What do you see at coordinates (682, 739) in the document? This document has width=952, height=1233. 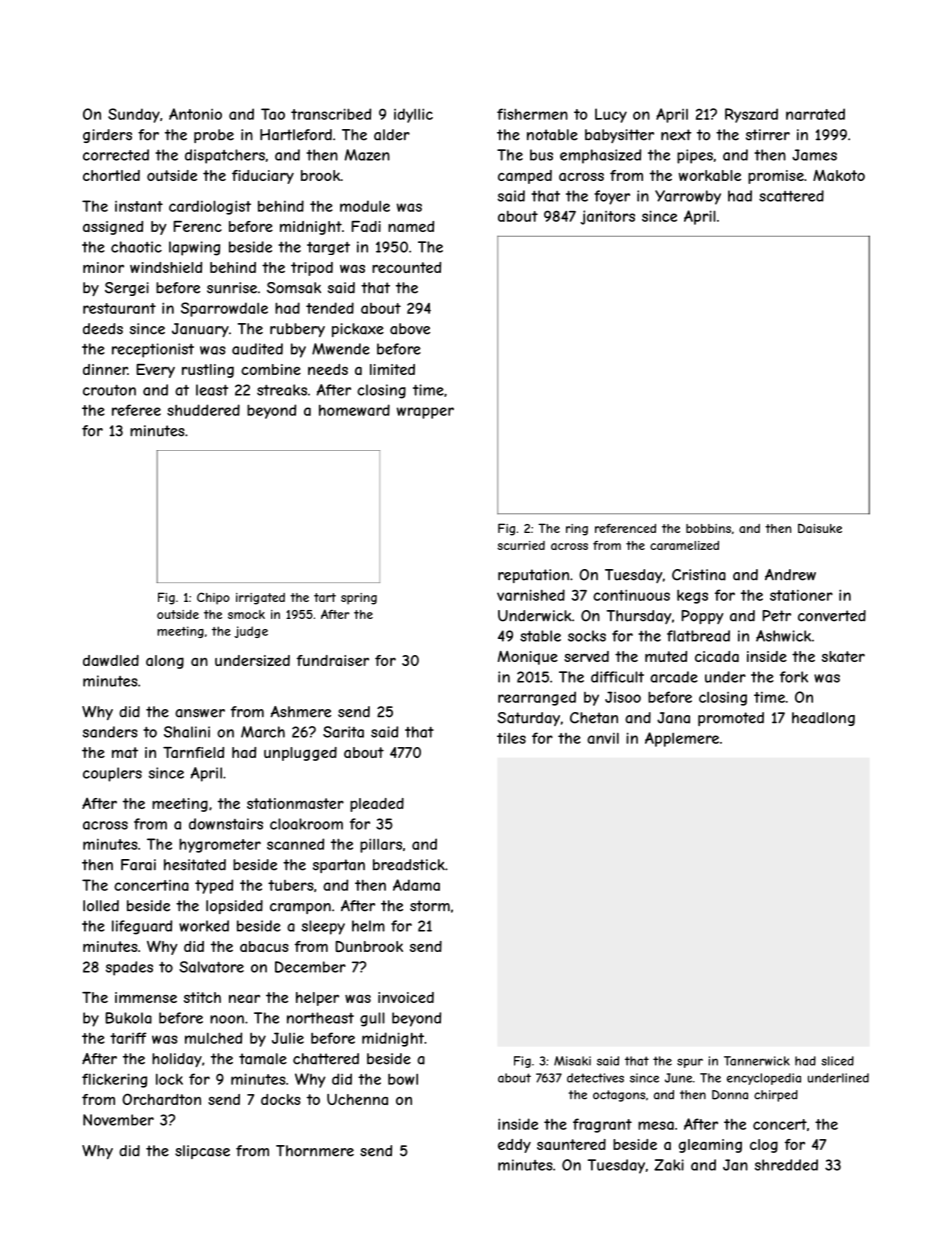 I see `Applemere` at bounding box center [682, 739].
